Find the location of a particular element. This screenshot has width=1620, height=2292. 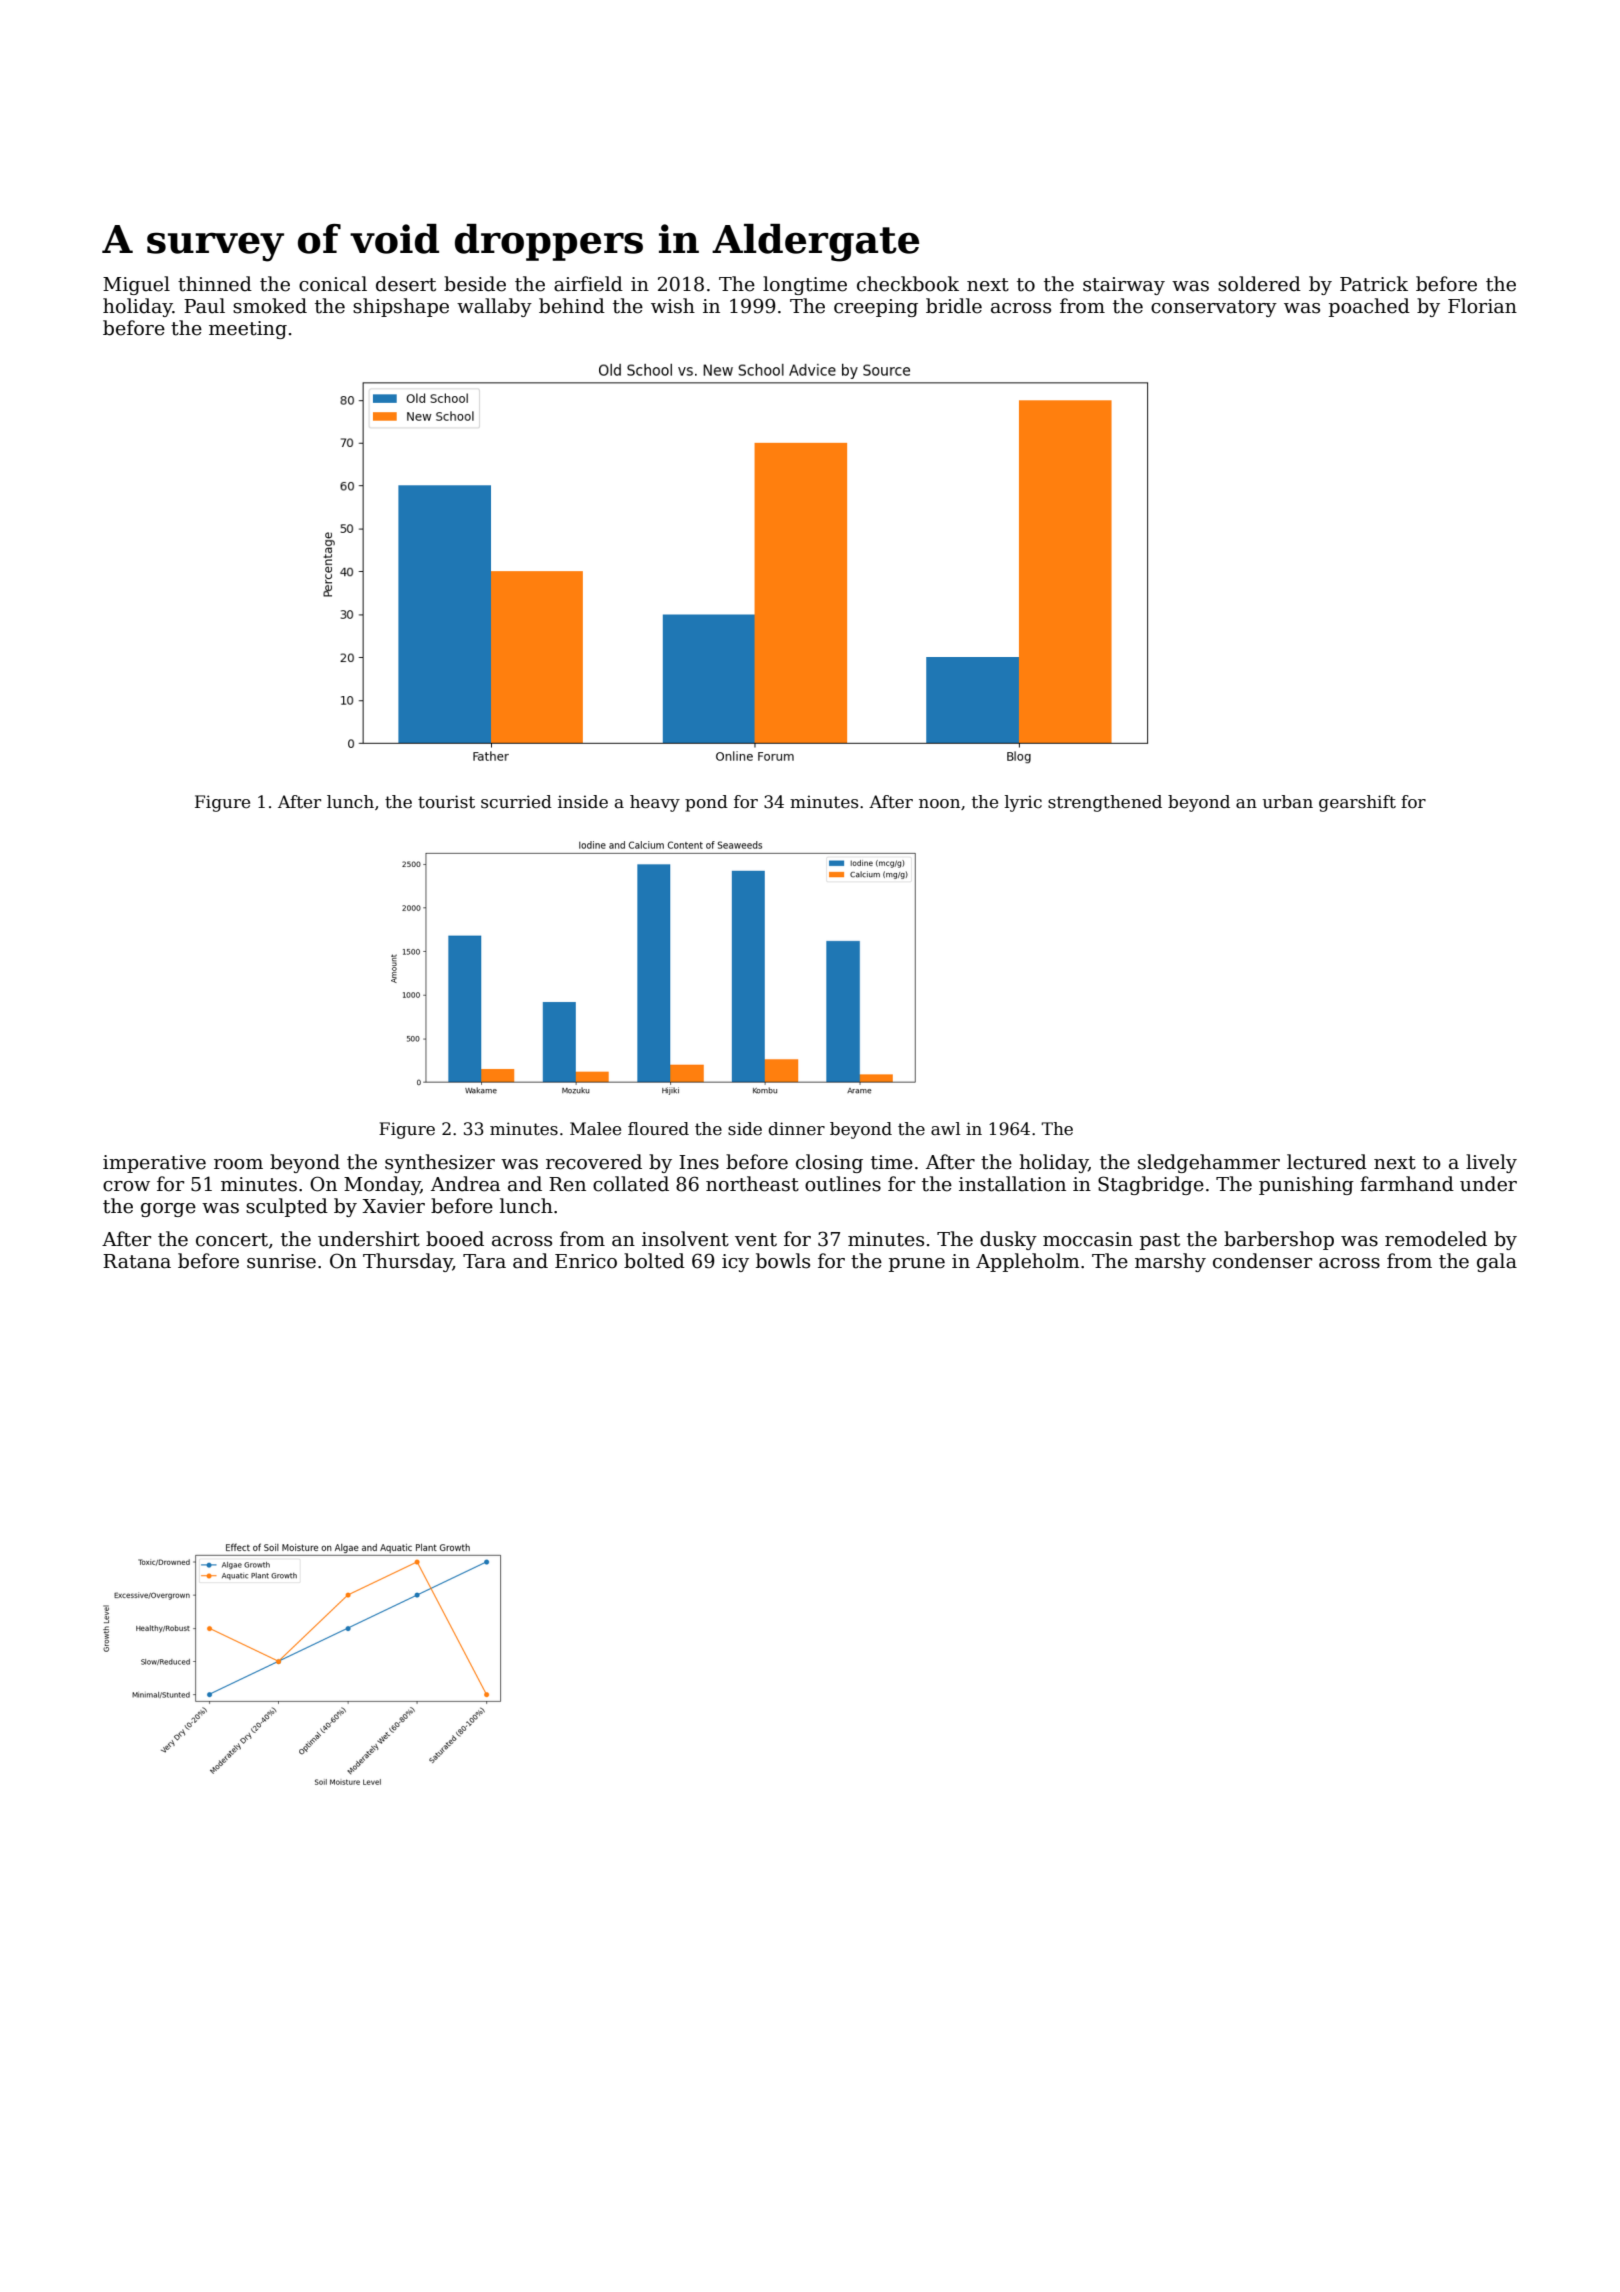

lyric is located at coordinates (1023, 803).
